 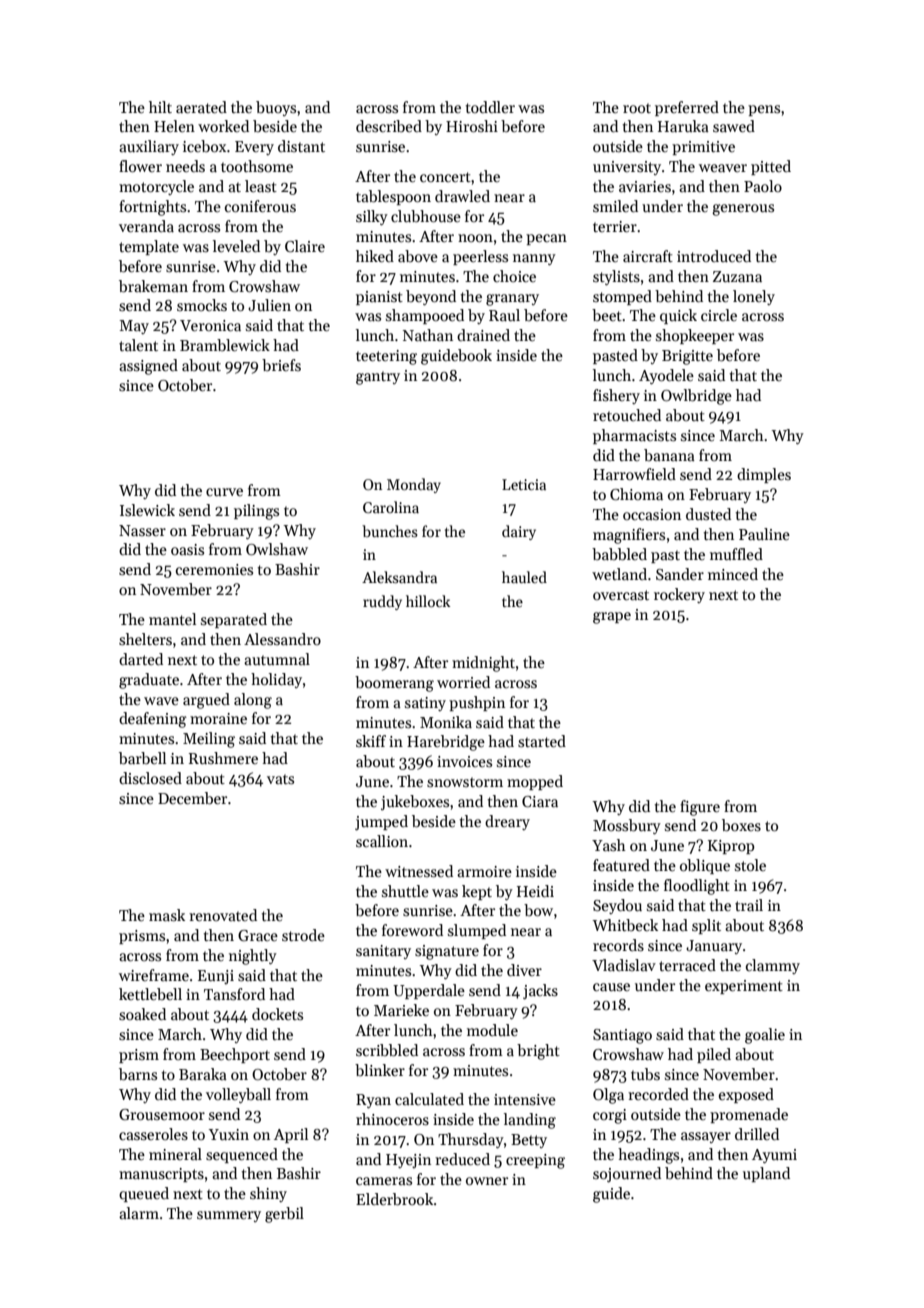 I want to click on oasis, so click(x=187, y=549).
